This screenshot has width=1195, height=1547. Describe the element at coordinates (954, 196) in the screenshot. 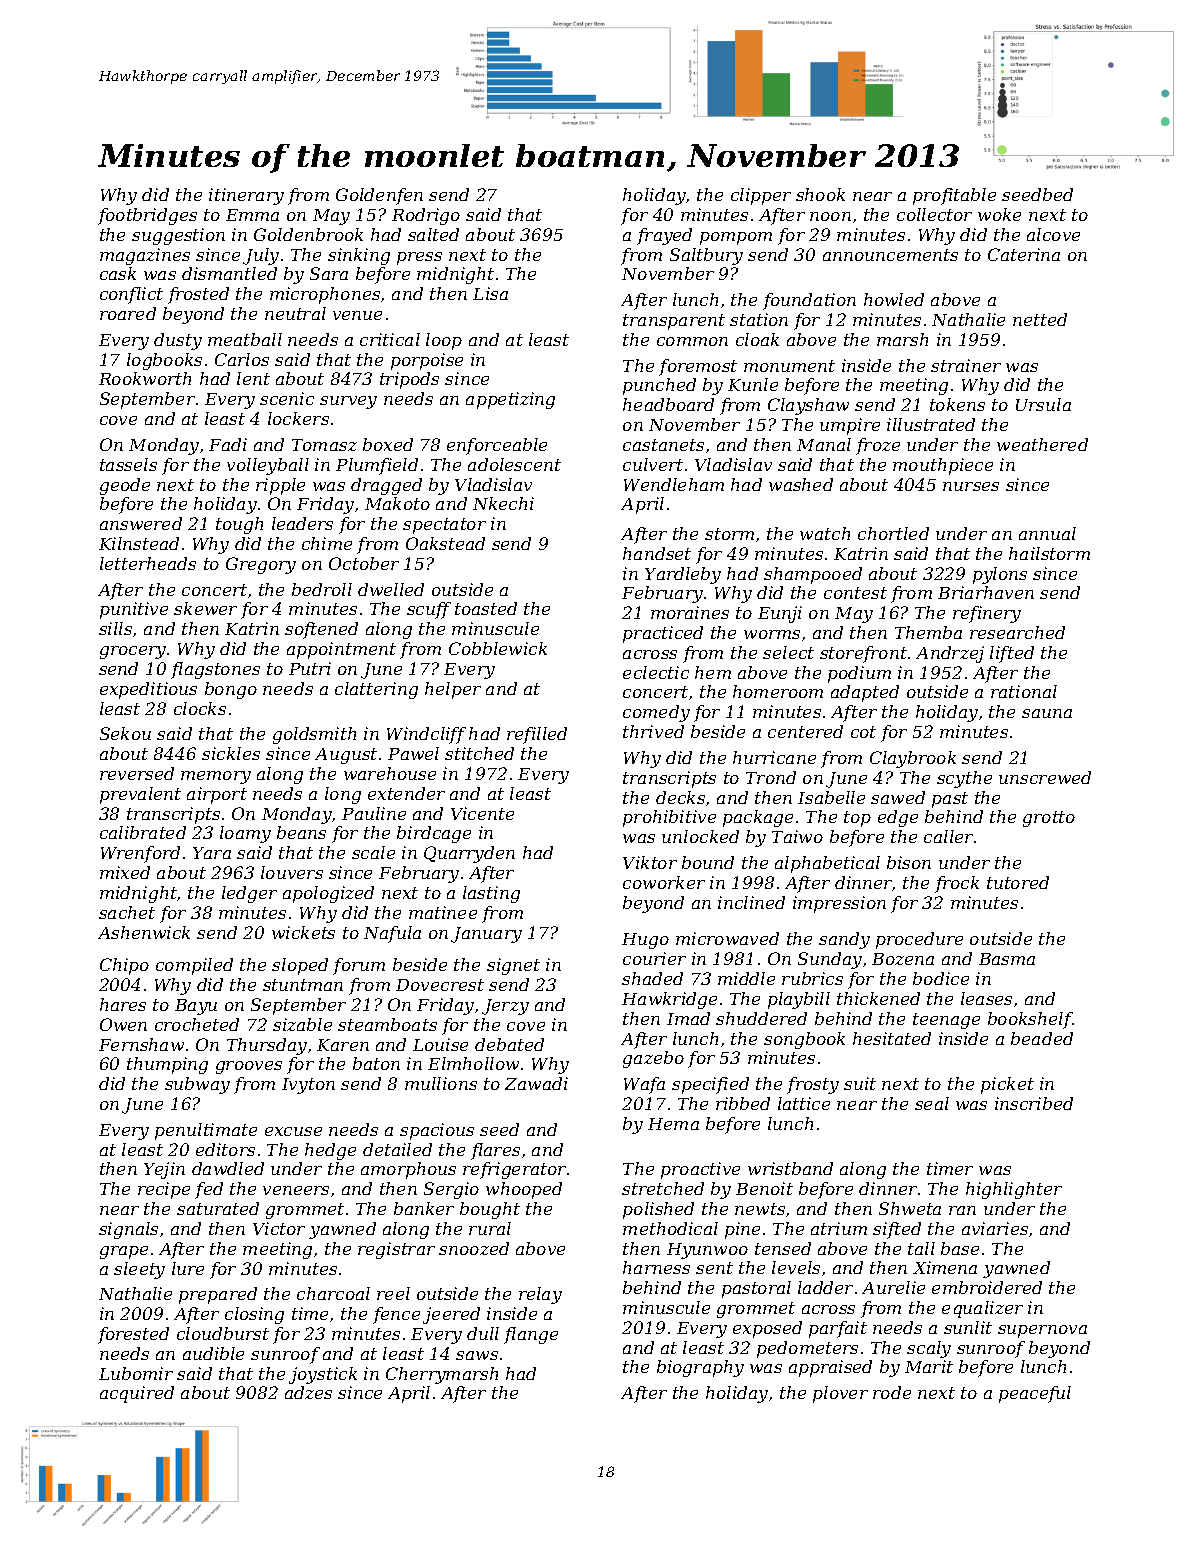

I see `profitable` at that location.
